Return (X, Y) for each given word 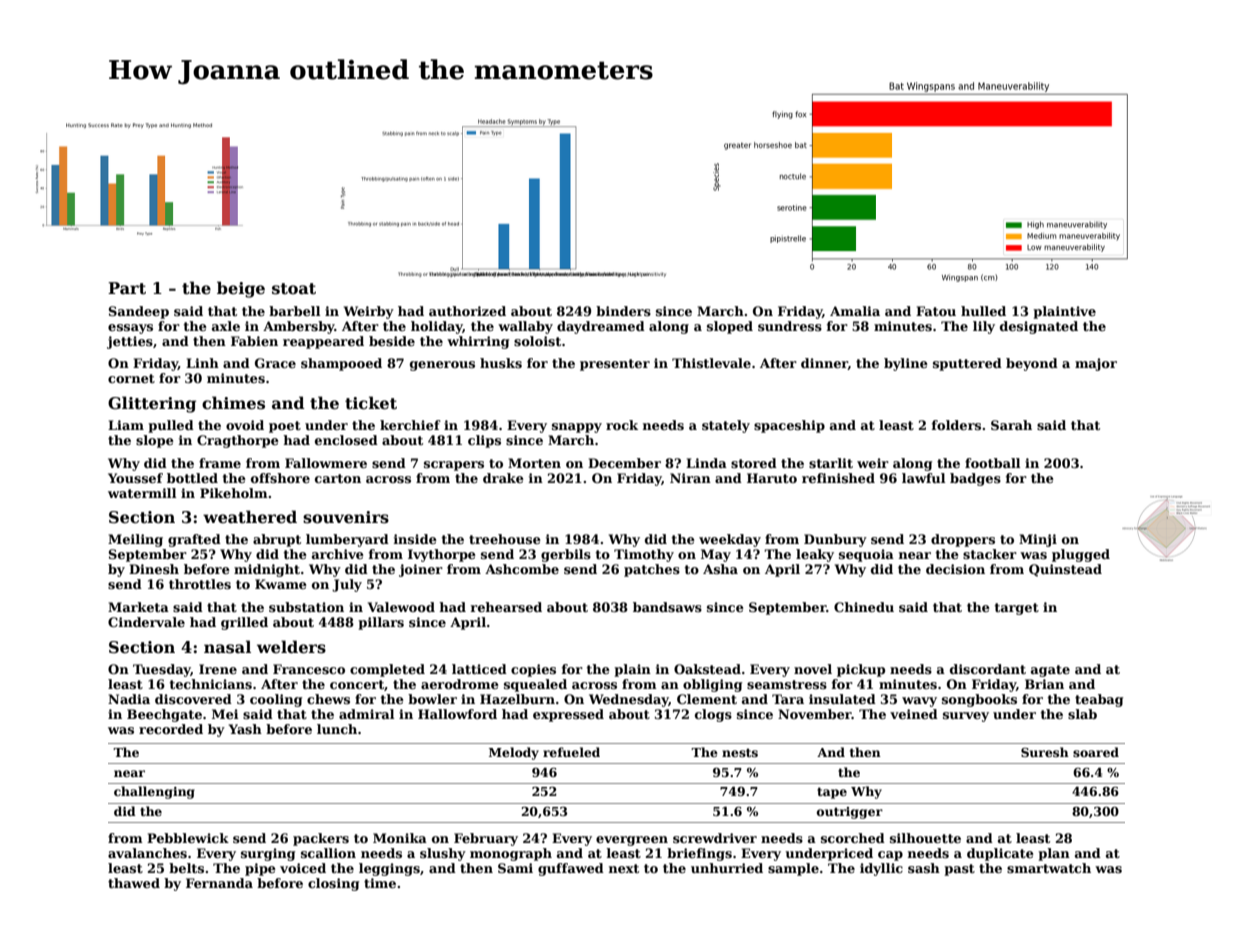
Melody (514, 753)
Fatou (936, 311)
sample (793, 869)
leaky (815, 555)
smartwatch (1049, 868)
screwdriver (715, 838)
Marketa (138, 607)
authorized (467, 311)
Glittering (152, 404)
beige (241, 289)
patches (652, 570)
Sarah (1011, 425)
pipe (260, 869)
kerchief (410, 425)
